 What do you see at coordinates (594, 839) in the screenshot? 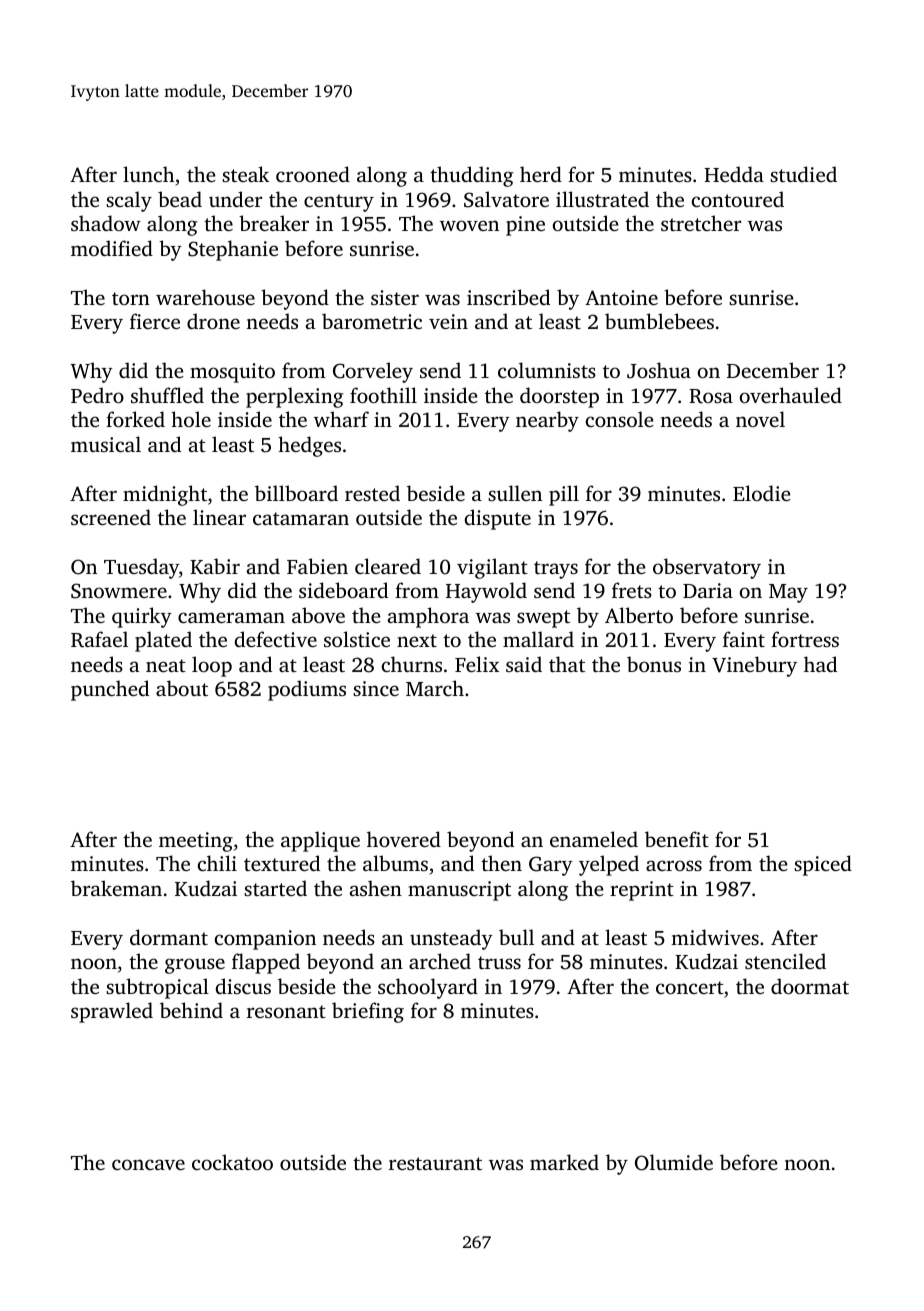
I see `enameled` at bounding box center [594, 839].
